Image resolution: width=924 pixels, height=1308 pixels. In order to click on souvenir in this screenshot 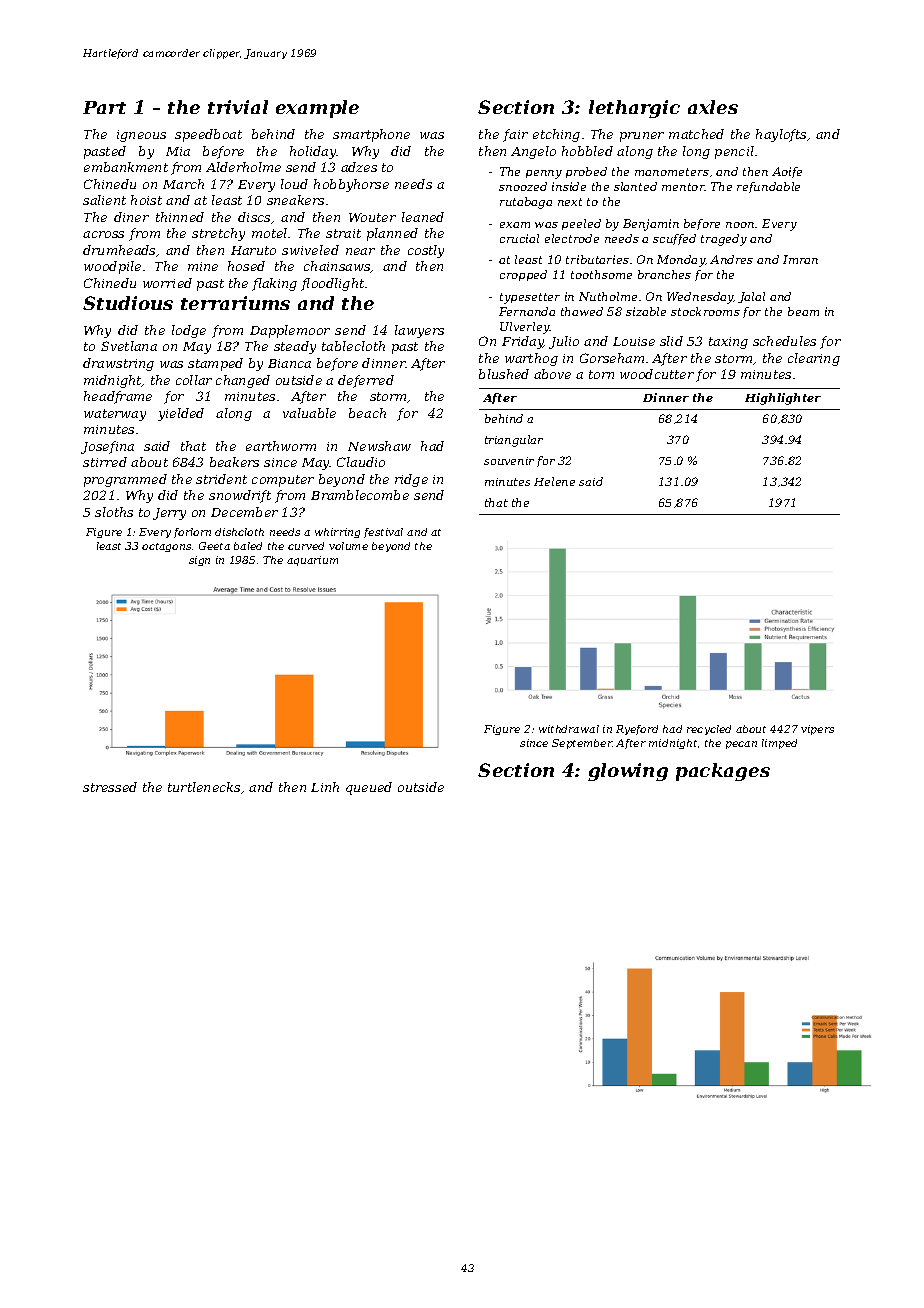, I will do `click(509, 461)`.
